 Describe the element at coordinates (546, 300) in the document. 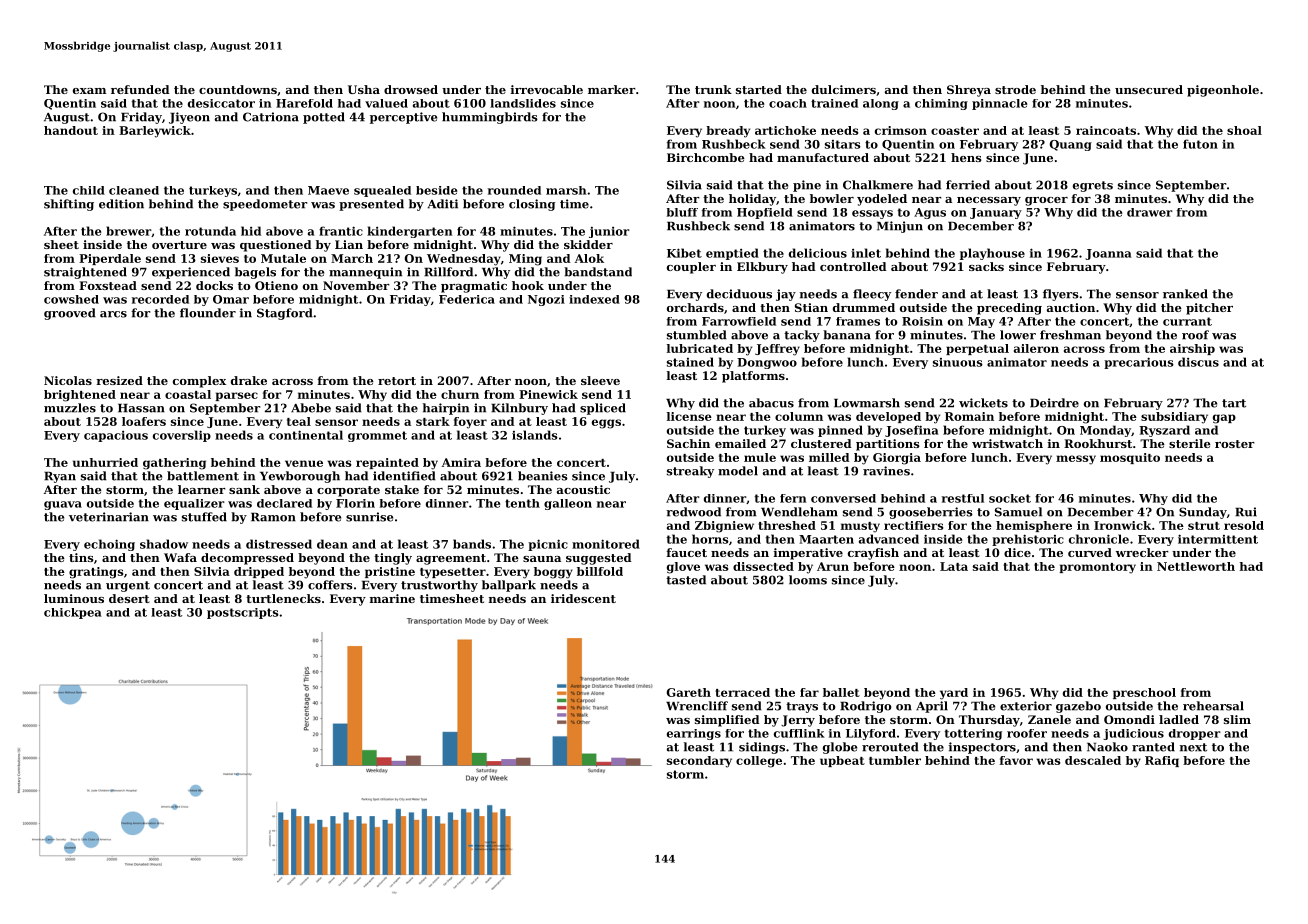

I see `Ngozi` at that location.
